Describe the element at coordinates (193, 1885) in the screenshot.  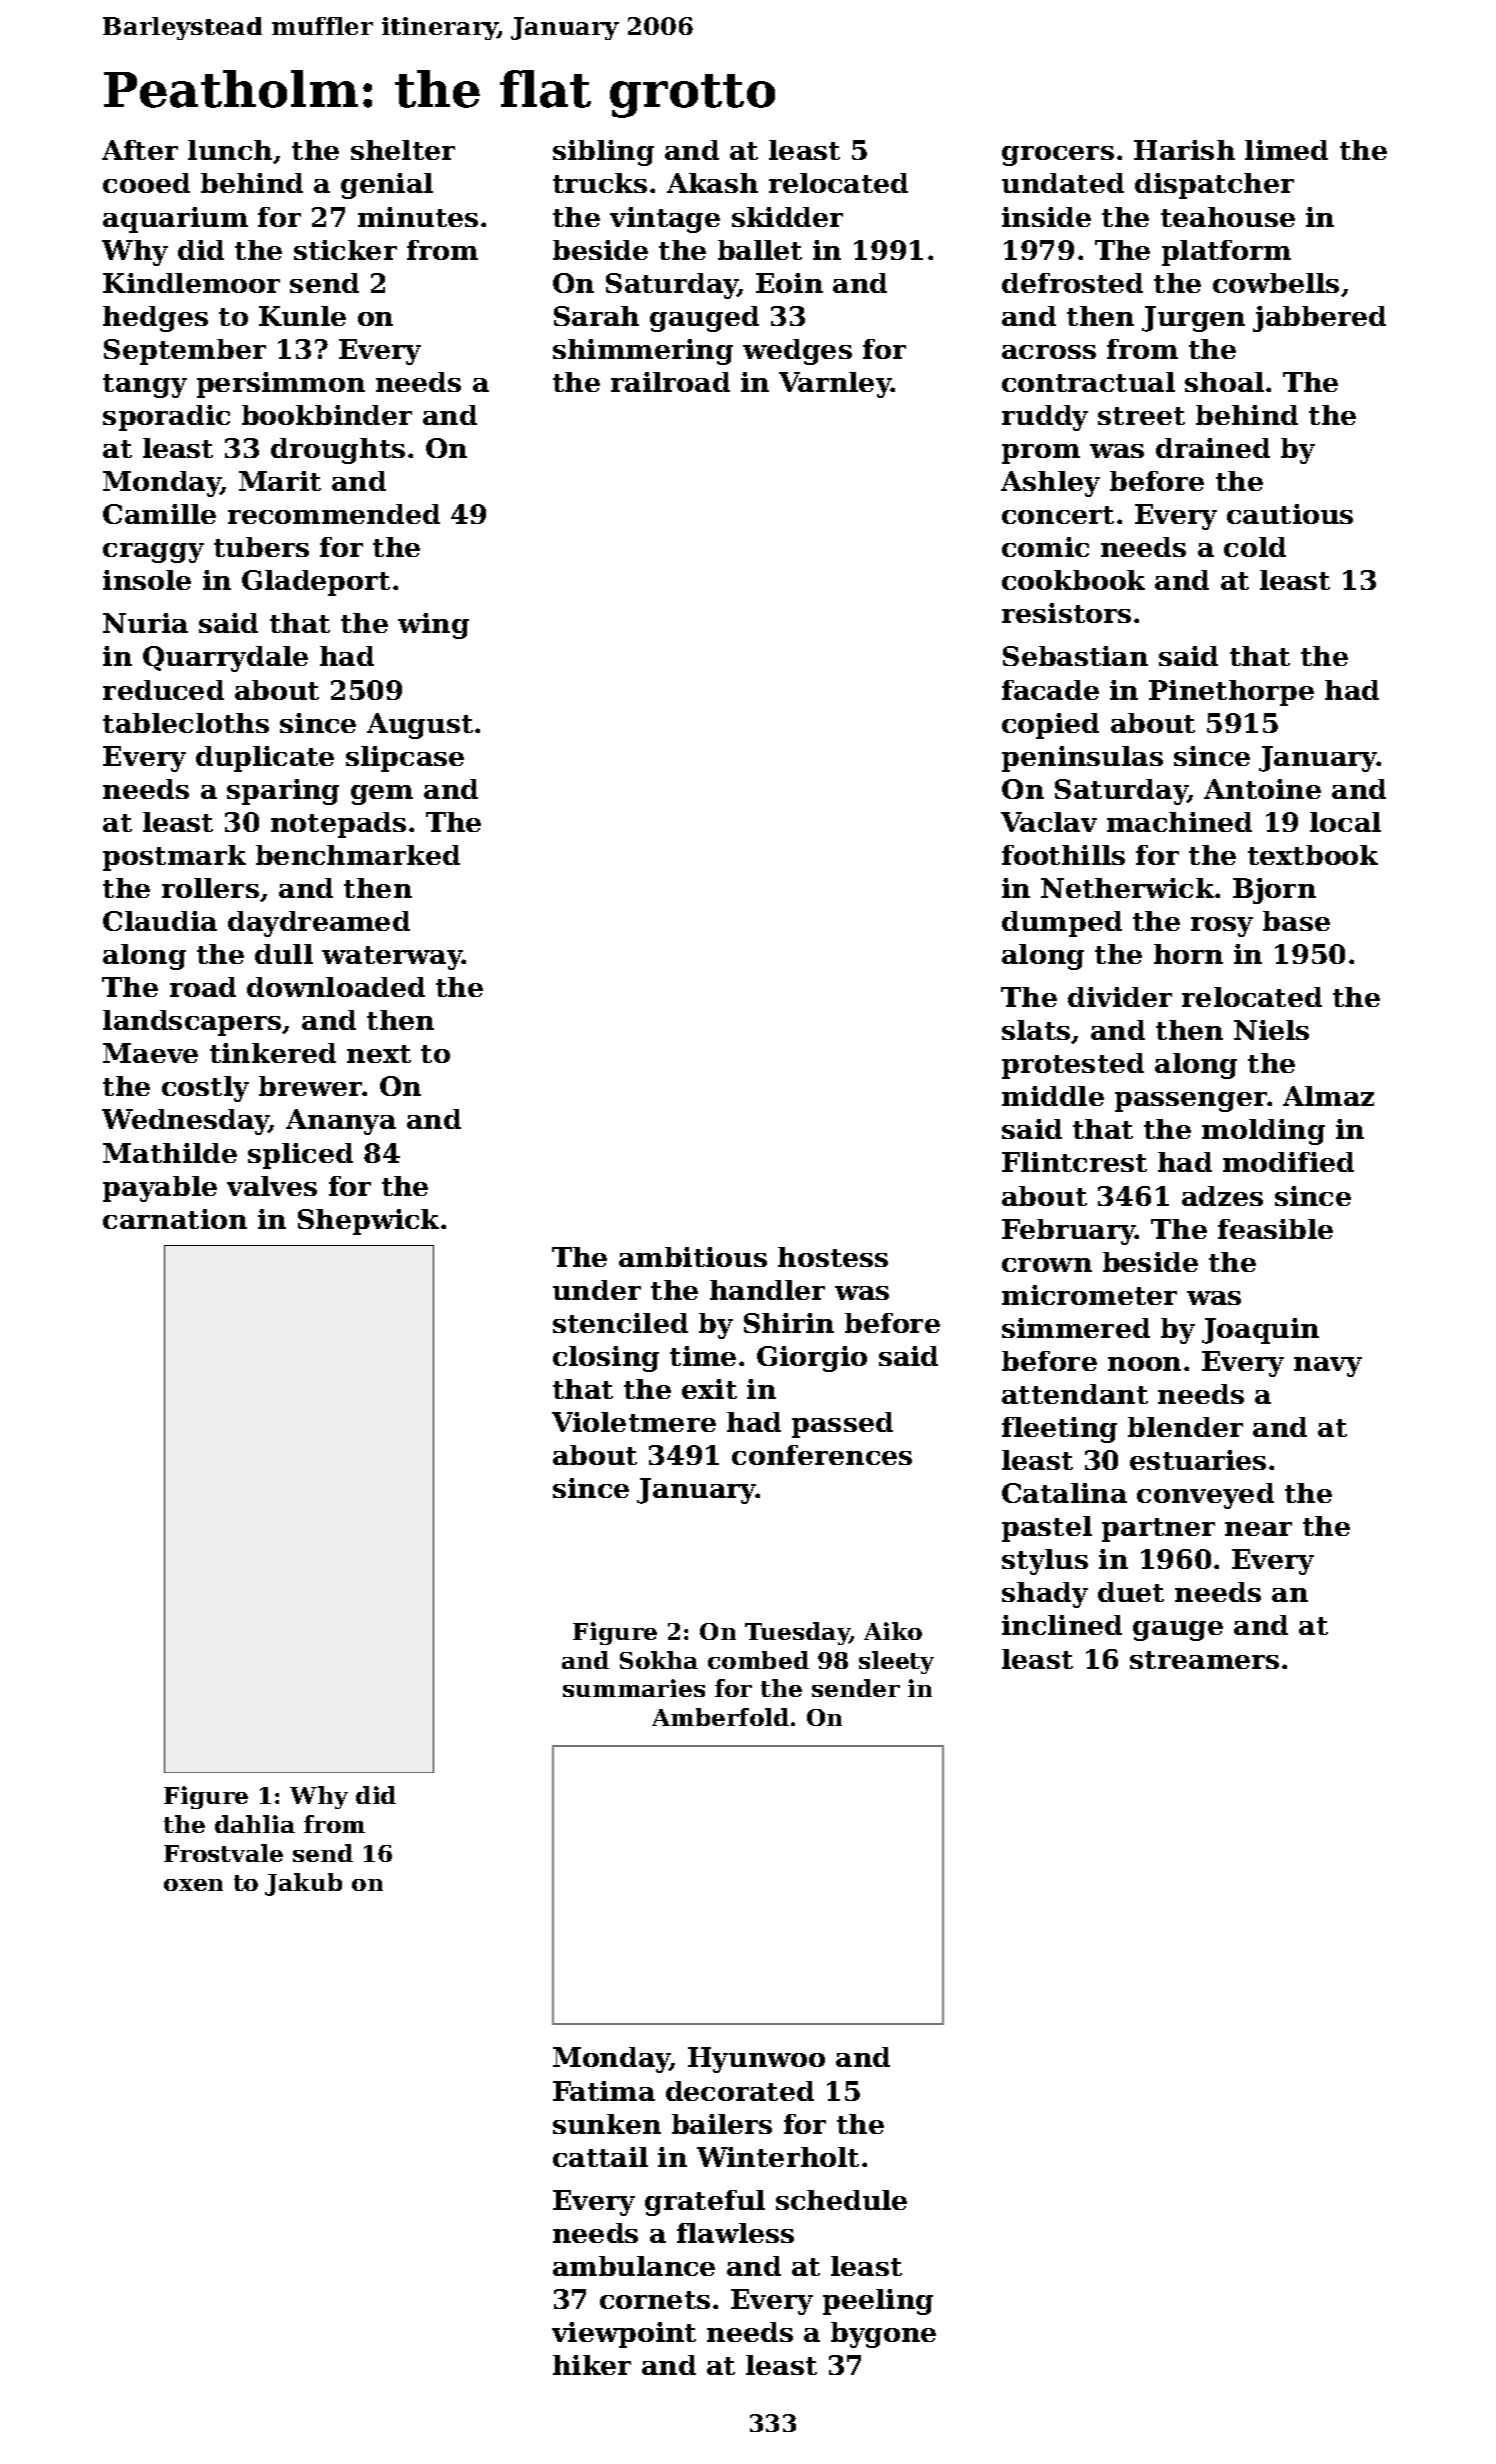
I see `oxen` at that location.
